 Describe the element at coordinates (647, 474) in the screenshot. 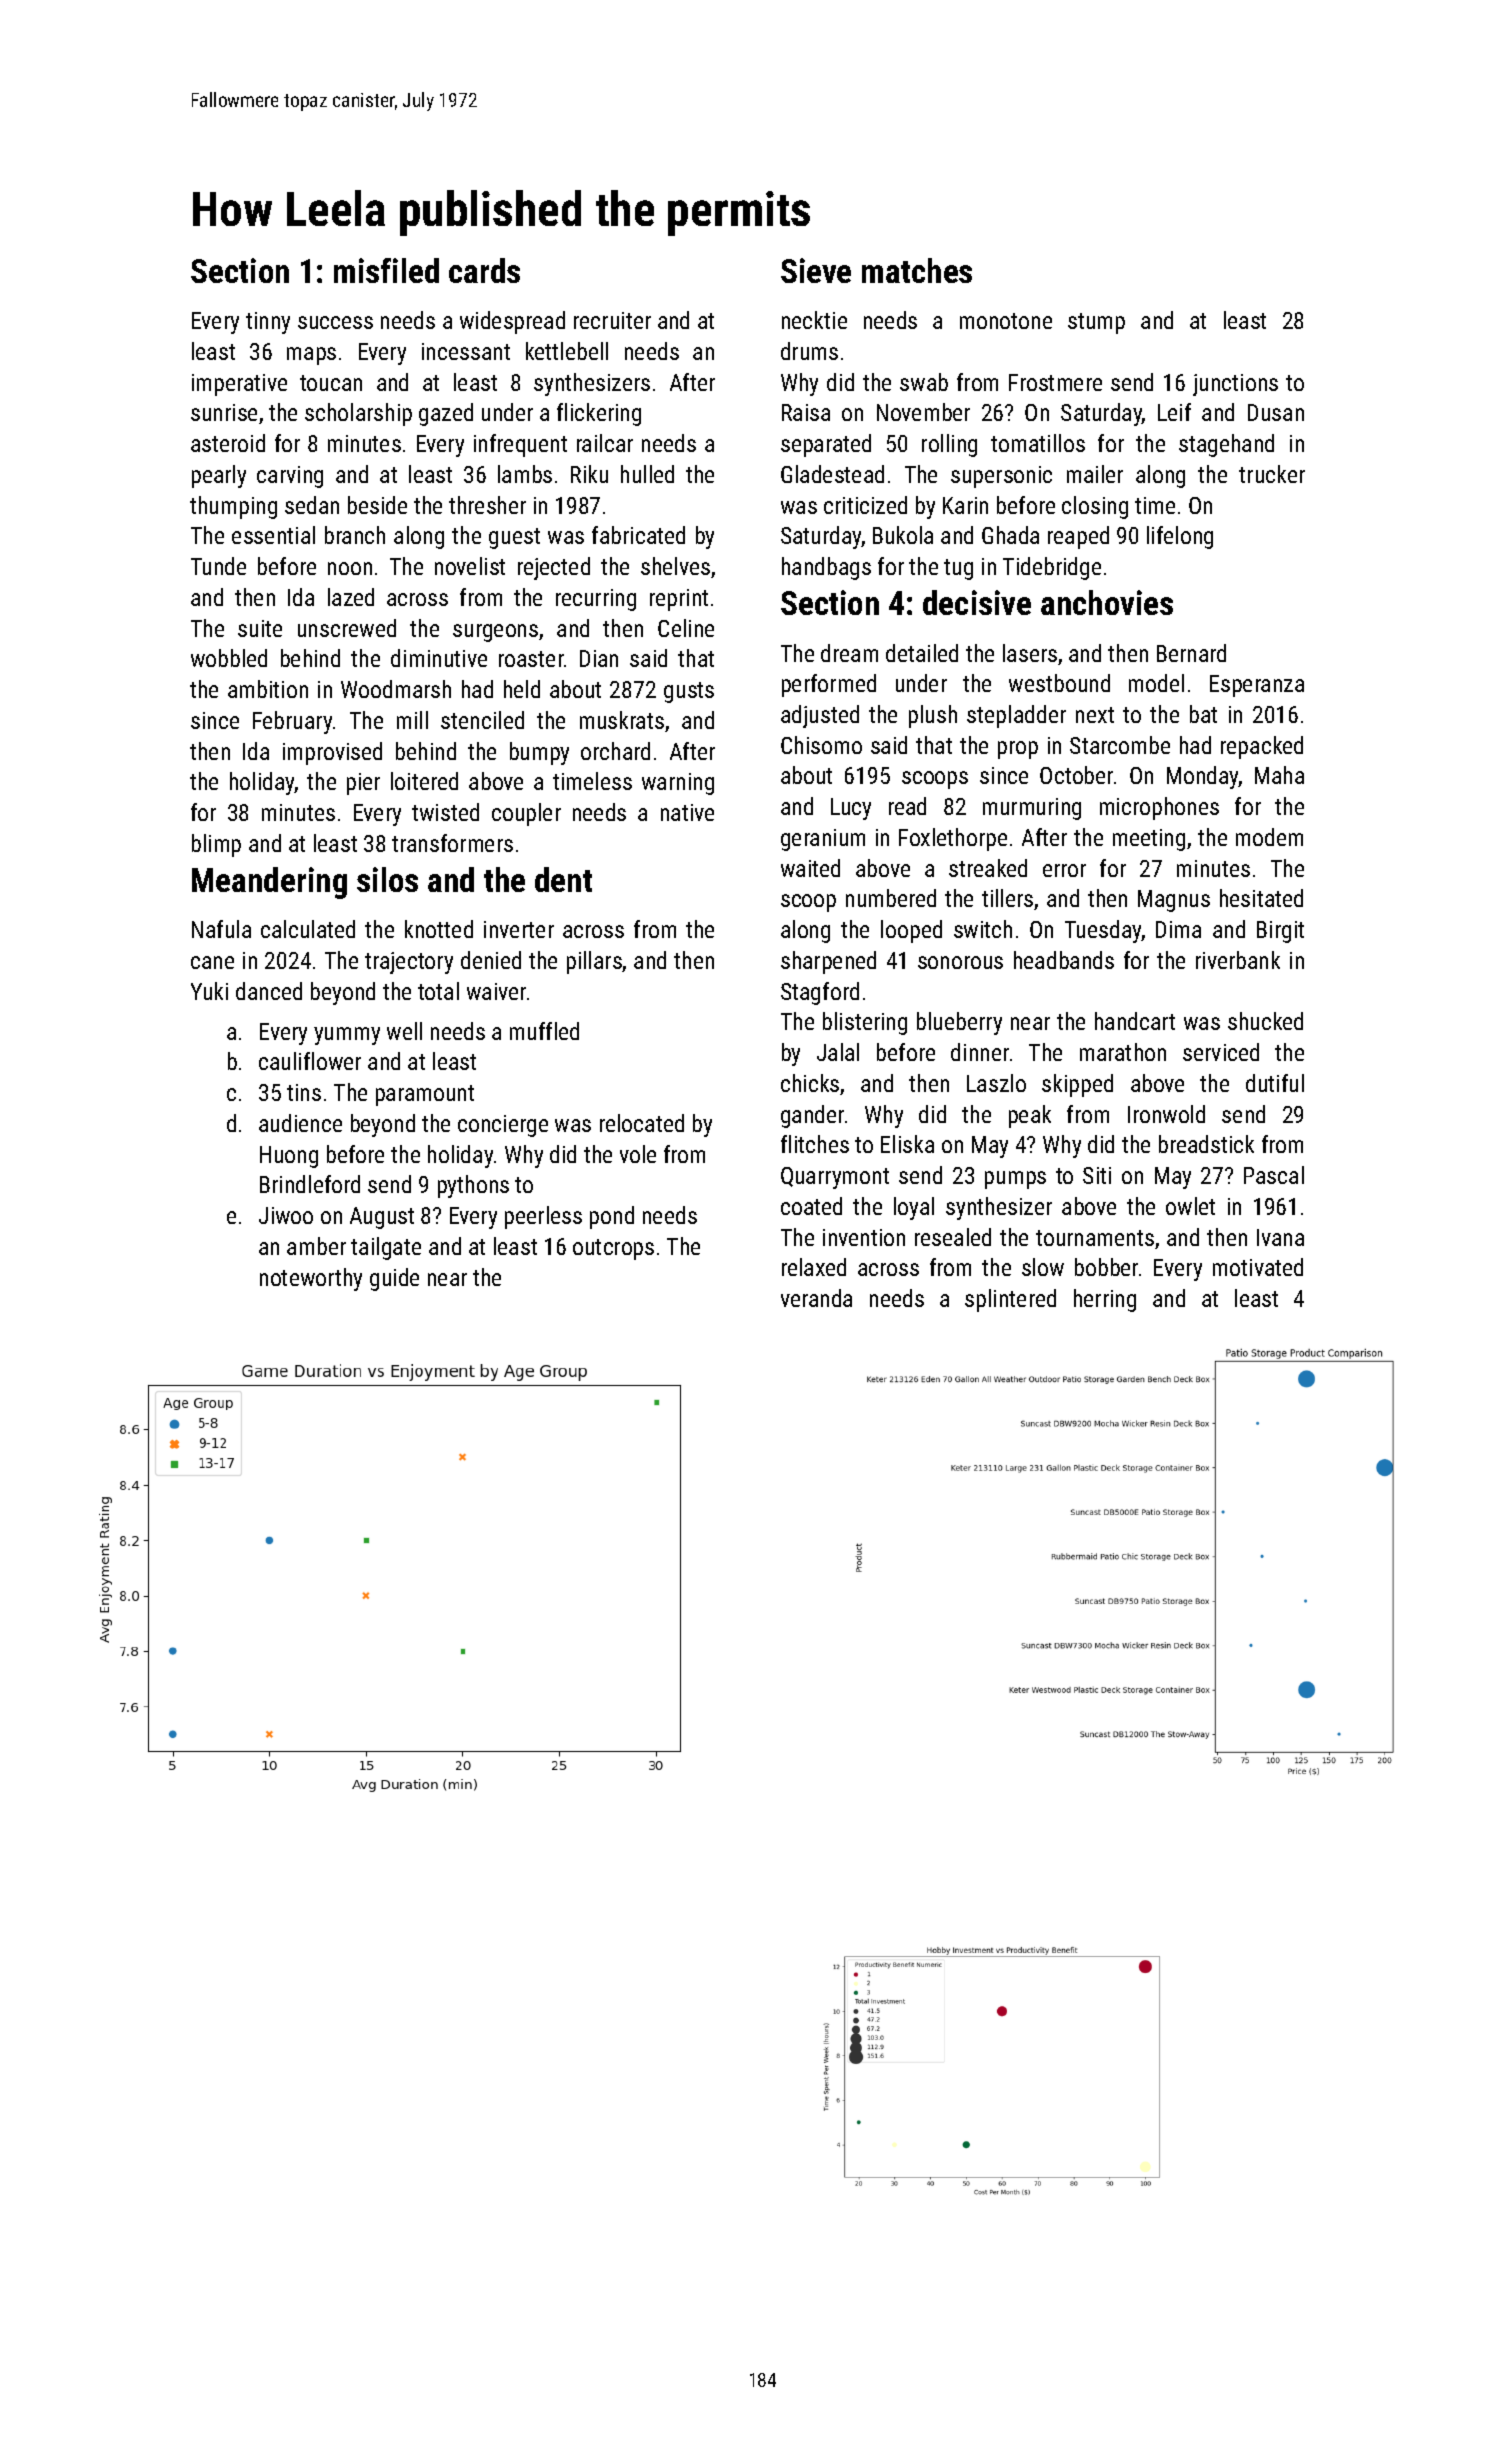

I see `hulled` at that location.
